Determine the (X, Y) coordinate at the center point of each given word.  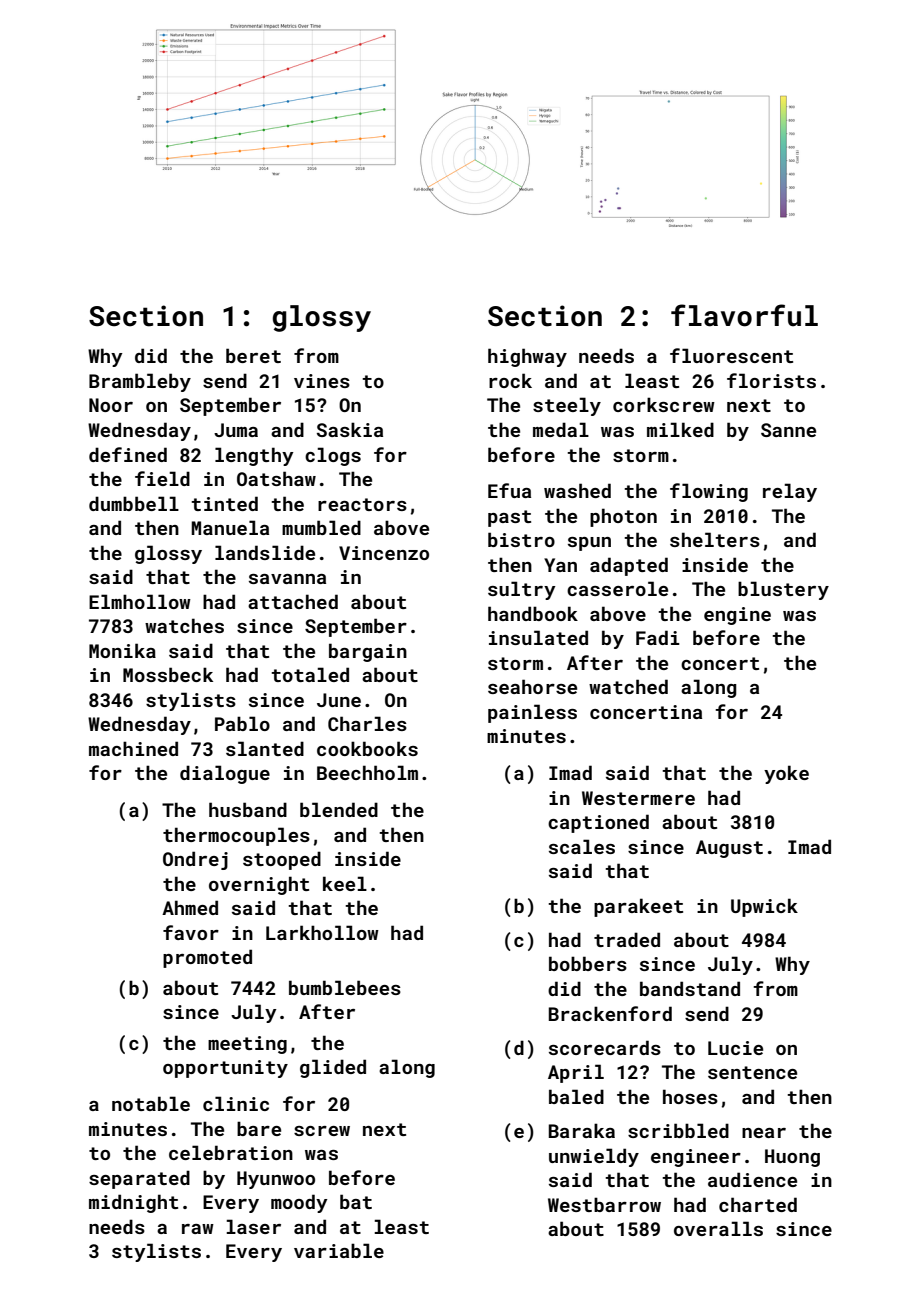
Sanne (788, 430)
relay (790, 492)
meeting (247, 1045)
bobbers (588, 963)
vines (322, 381)
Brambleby (140, 382)
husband (248, 809)
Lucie (735, 1048)
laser (253, 1226)
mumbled (321, 527)
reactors (362, 504)
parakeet (638, 907)
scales (582, 846)
